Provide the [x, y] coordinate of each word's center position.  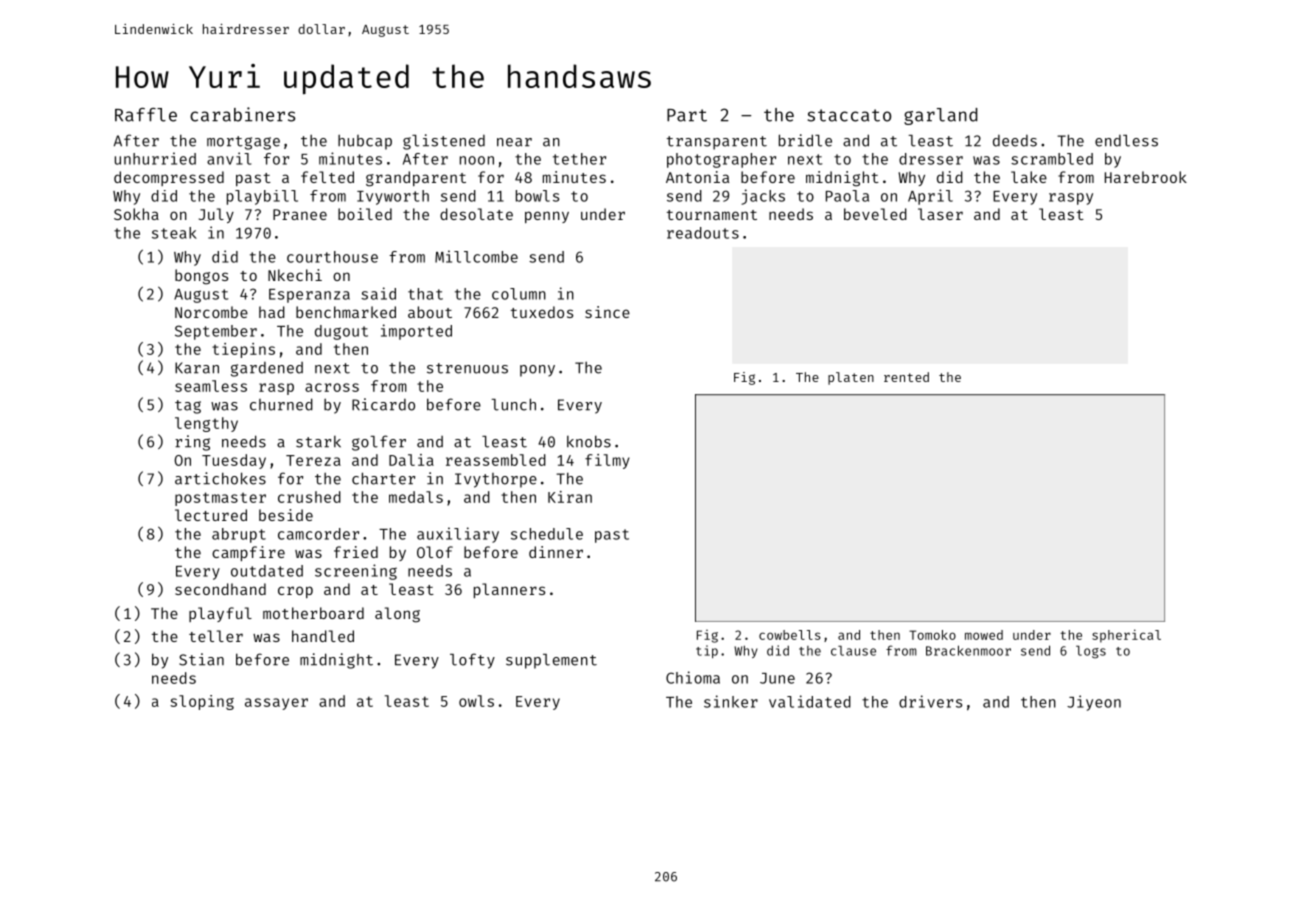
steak [174, 233]
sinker [731, 701]
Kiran [570, 497]
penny [547, 217]
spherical [1126, 636]
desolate [476, 214]
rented [906, 377]
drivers [930, 701]
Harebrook [1146, 177]
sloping [202, 702]
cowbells [790, 635]
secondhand [220, 589]
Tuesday [234, 461]
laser [940, 214]
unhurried [155, 158]
